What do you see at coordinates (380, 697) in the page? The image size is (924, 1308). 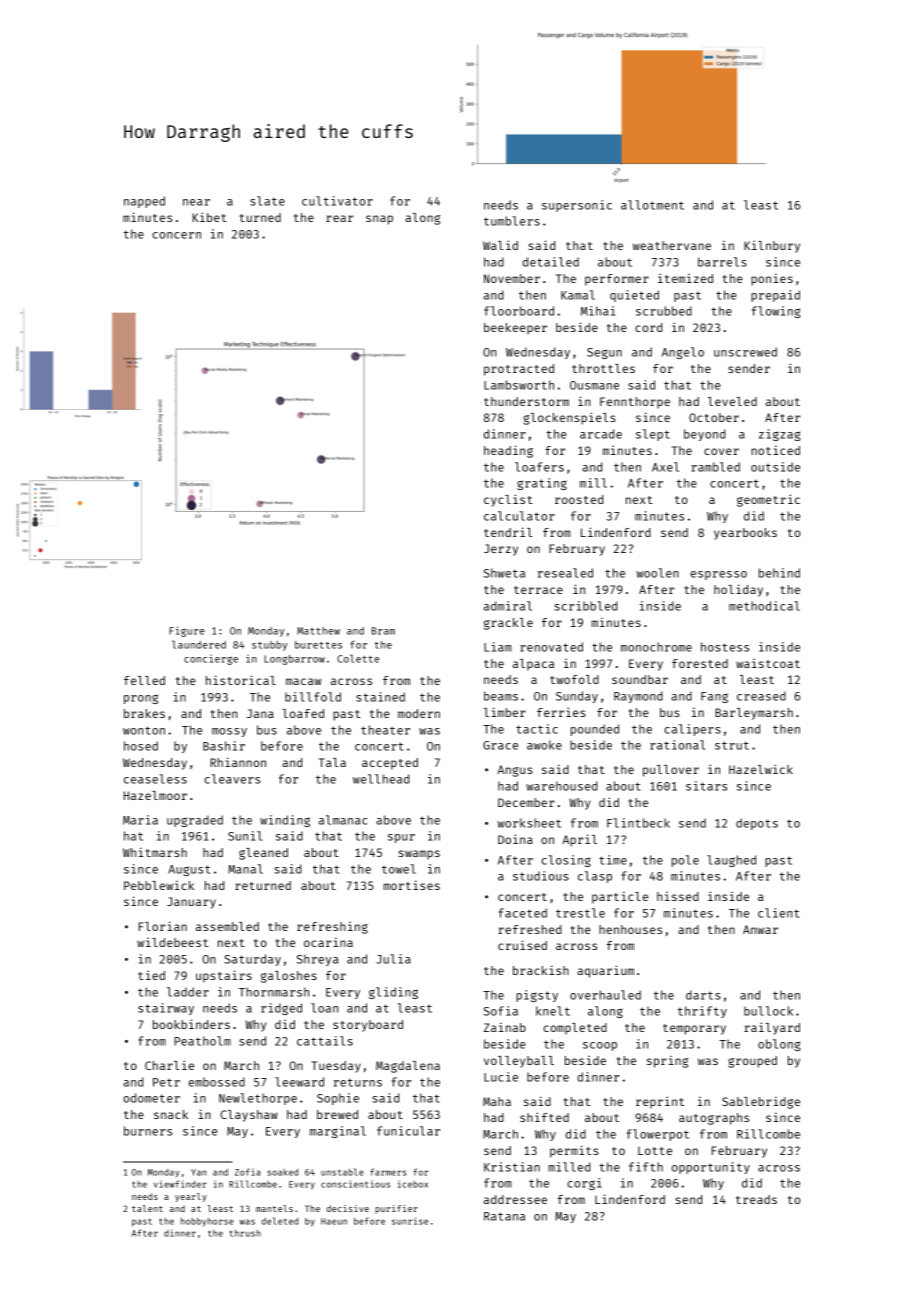 I see `stained` at bounding box center [380, 697].
